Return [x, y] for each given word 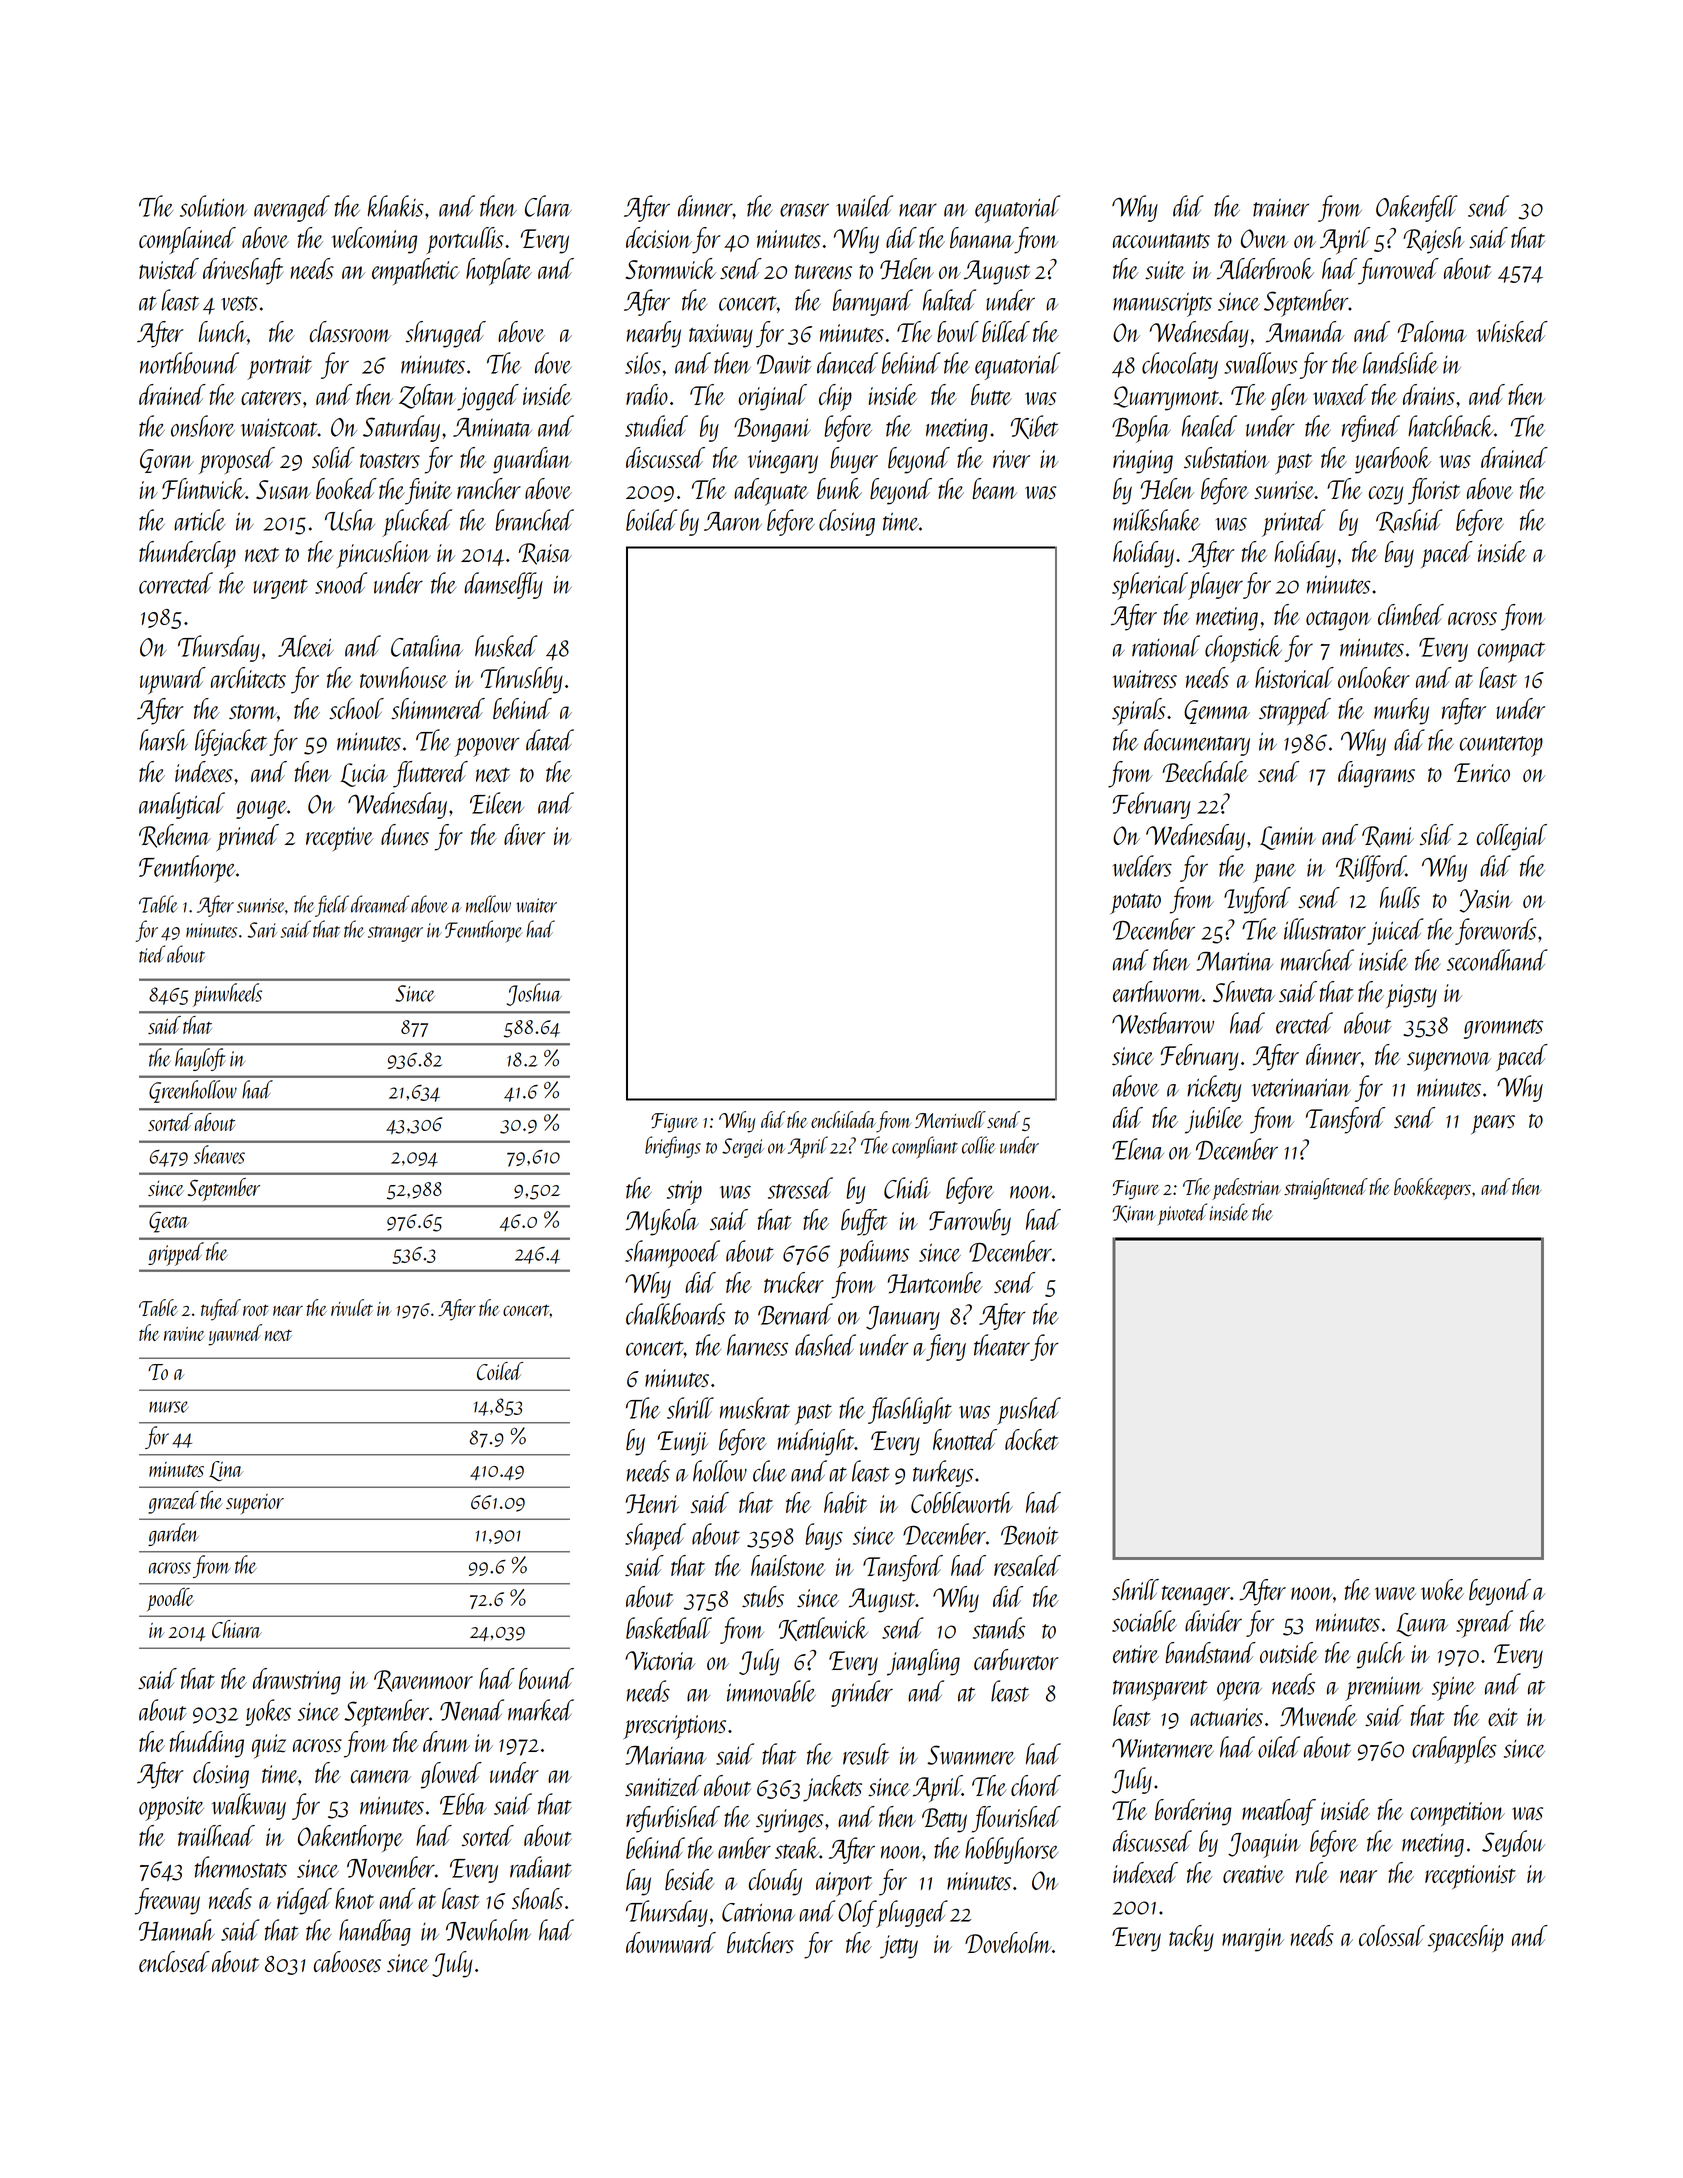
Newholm [488, 1930]
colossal [1392, 1935]
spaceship [1465, 1938]
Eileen [497, 803]
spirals [1138, 711]
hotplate [499, 271]
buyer [854, 460]
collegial [1512, 837]
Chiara [237, 1629]
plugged [912, 1914]
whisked [1512, 331]
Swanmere [971, 1755]
